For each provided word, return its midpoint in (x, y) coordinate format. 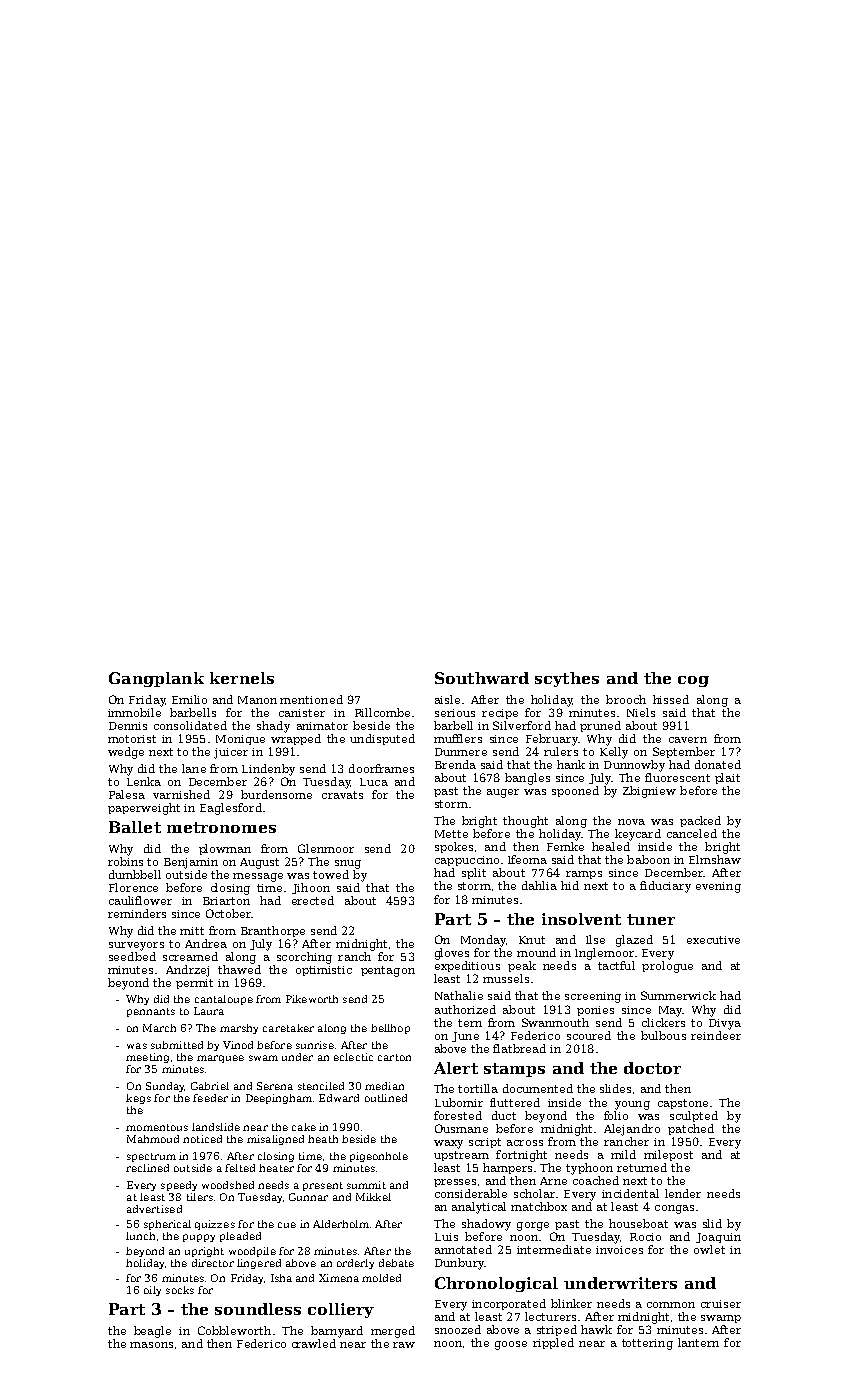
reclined (147, 1168)
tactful (616, 965)
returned (642, 1167)
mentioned (311, 699)
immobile (134, 712)
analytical (479, 1208)
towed (331, 874)
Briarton (226, 901)
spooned (575, 791)
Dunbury (459, 1264)
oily (152, 1291)
